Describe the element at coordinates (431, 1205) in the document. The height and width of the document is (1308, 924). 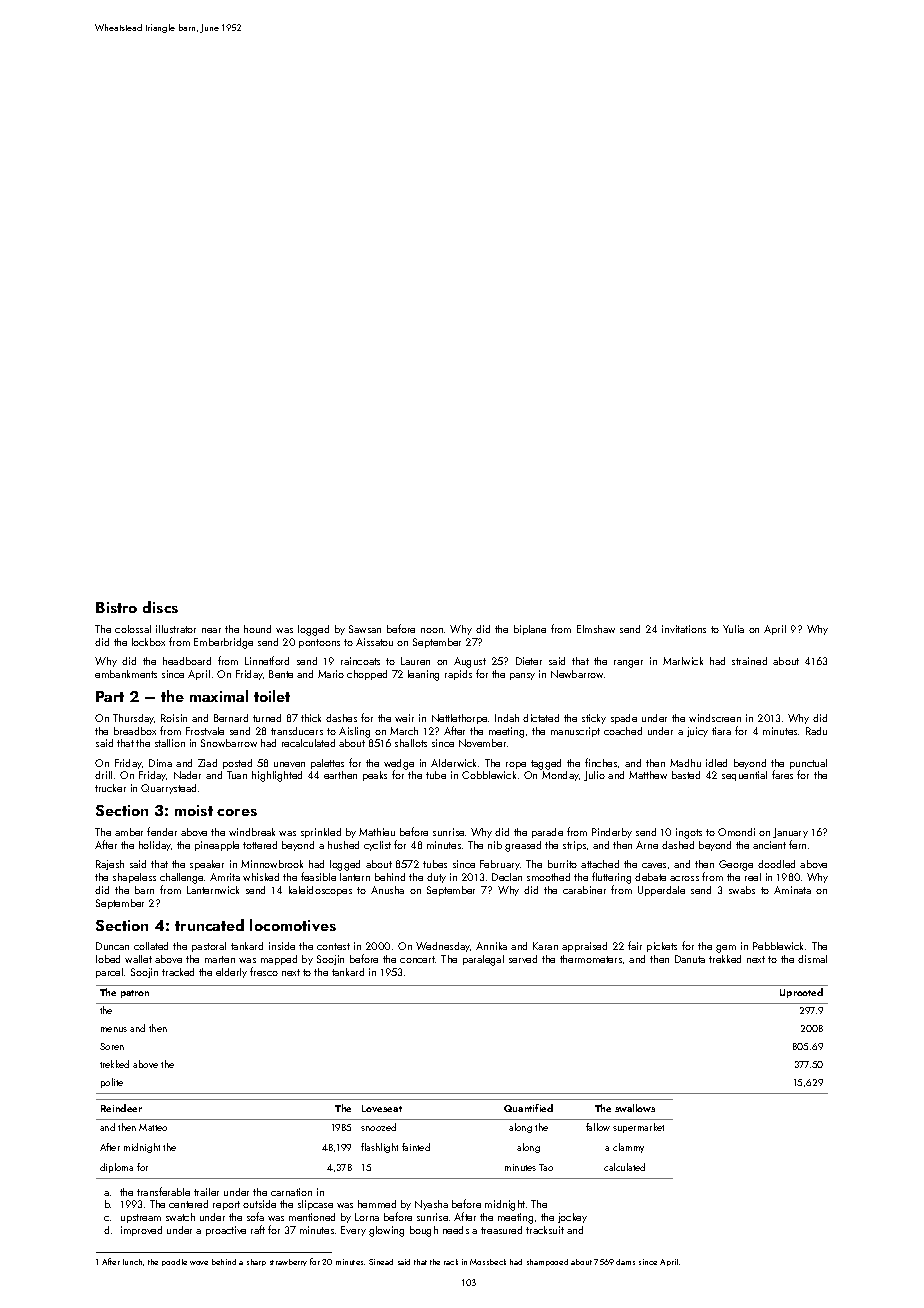
I see `Nyasha` at that location.
